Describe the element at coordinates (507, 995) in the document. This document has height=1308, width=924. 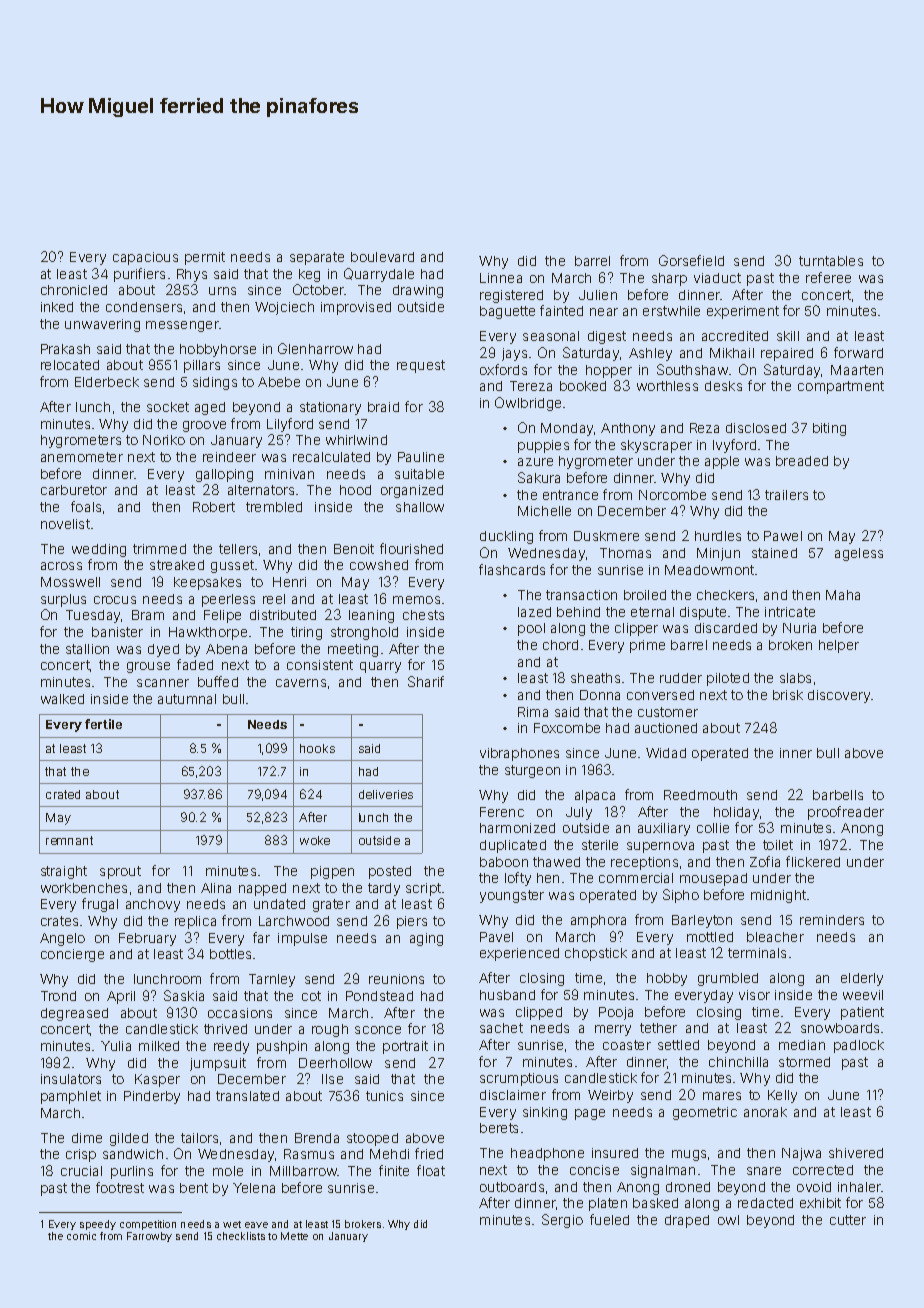
I see `husband` at that location.
